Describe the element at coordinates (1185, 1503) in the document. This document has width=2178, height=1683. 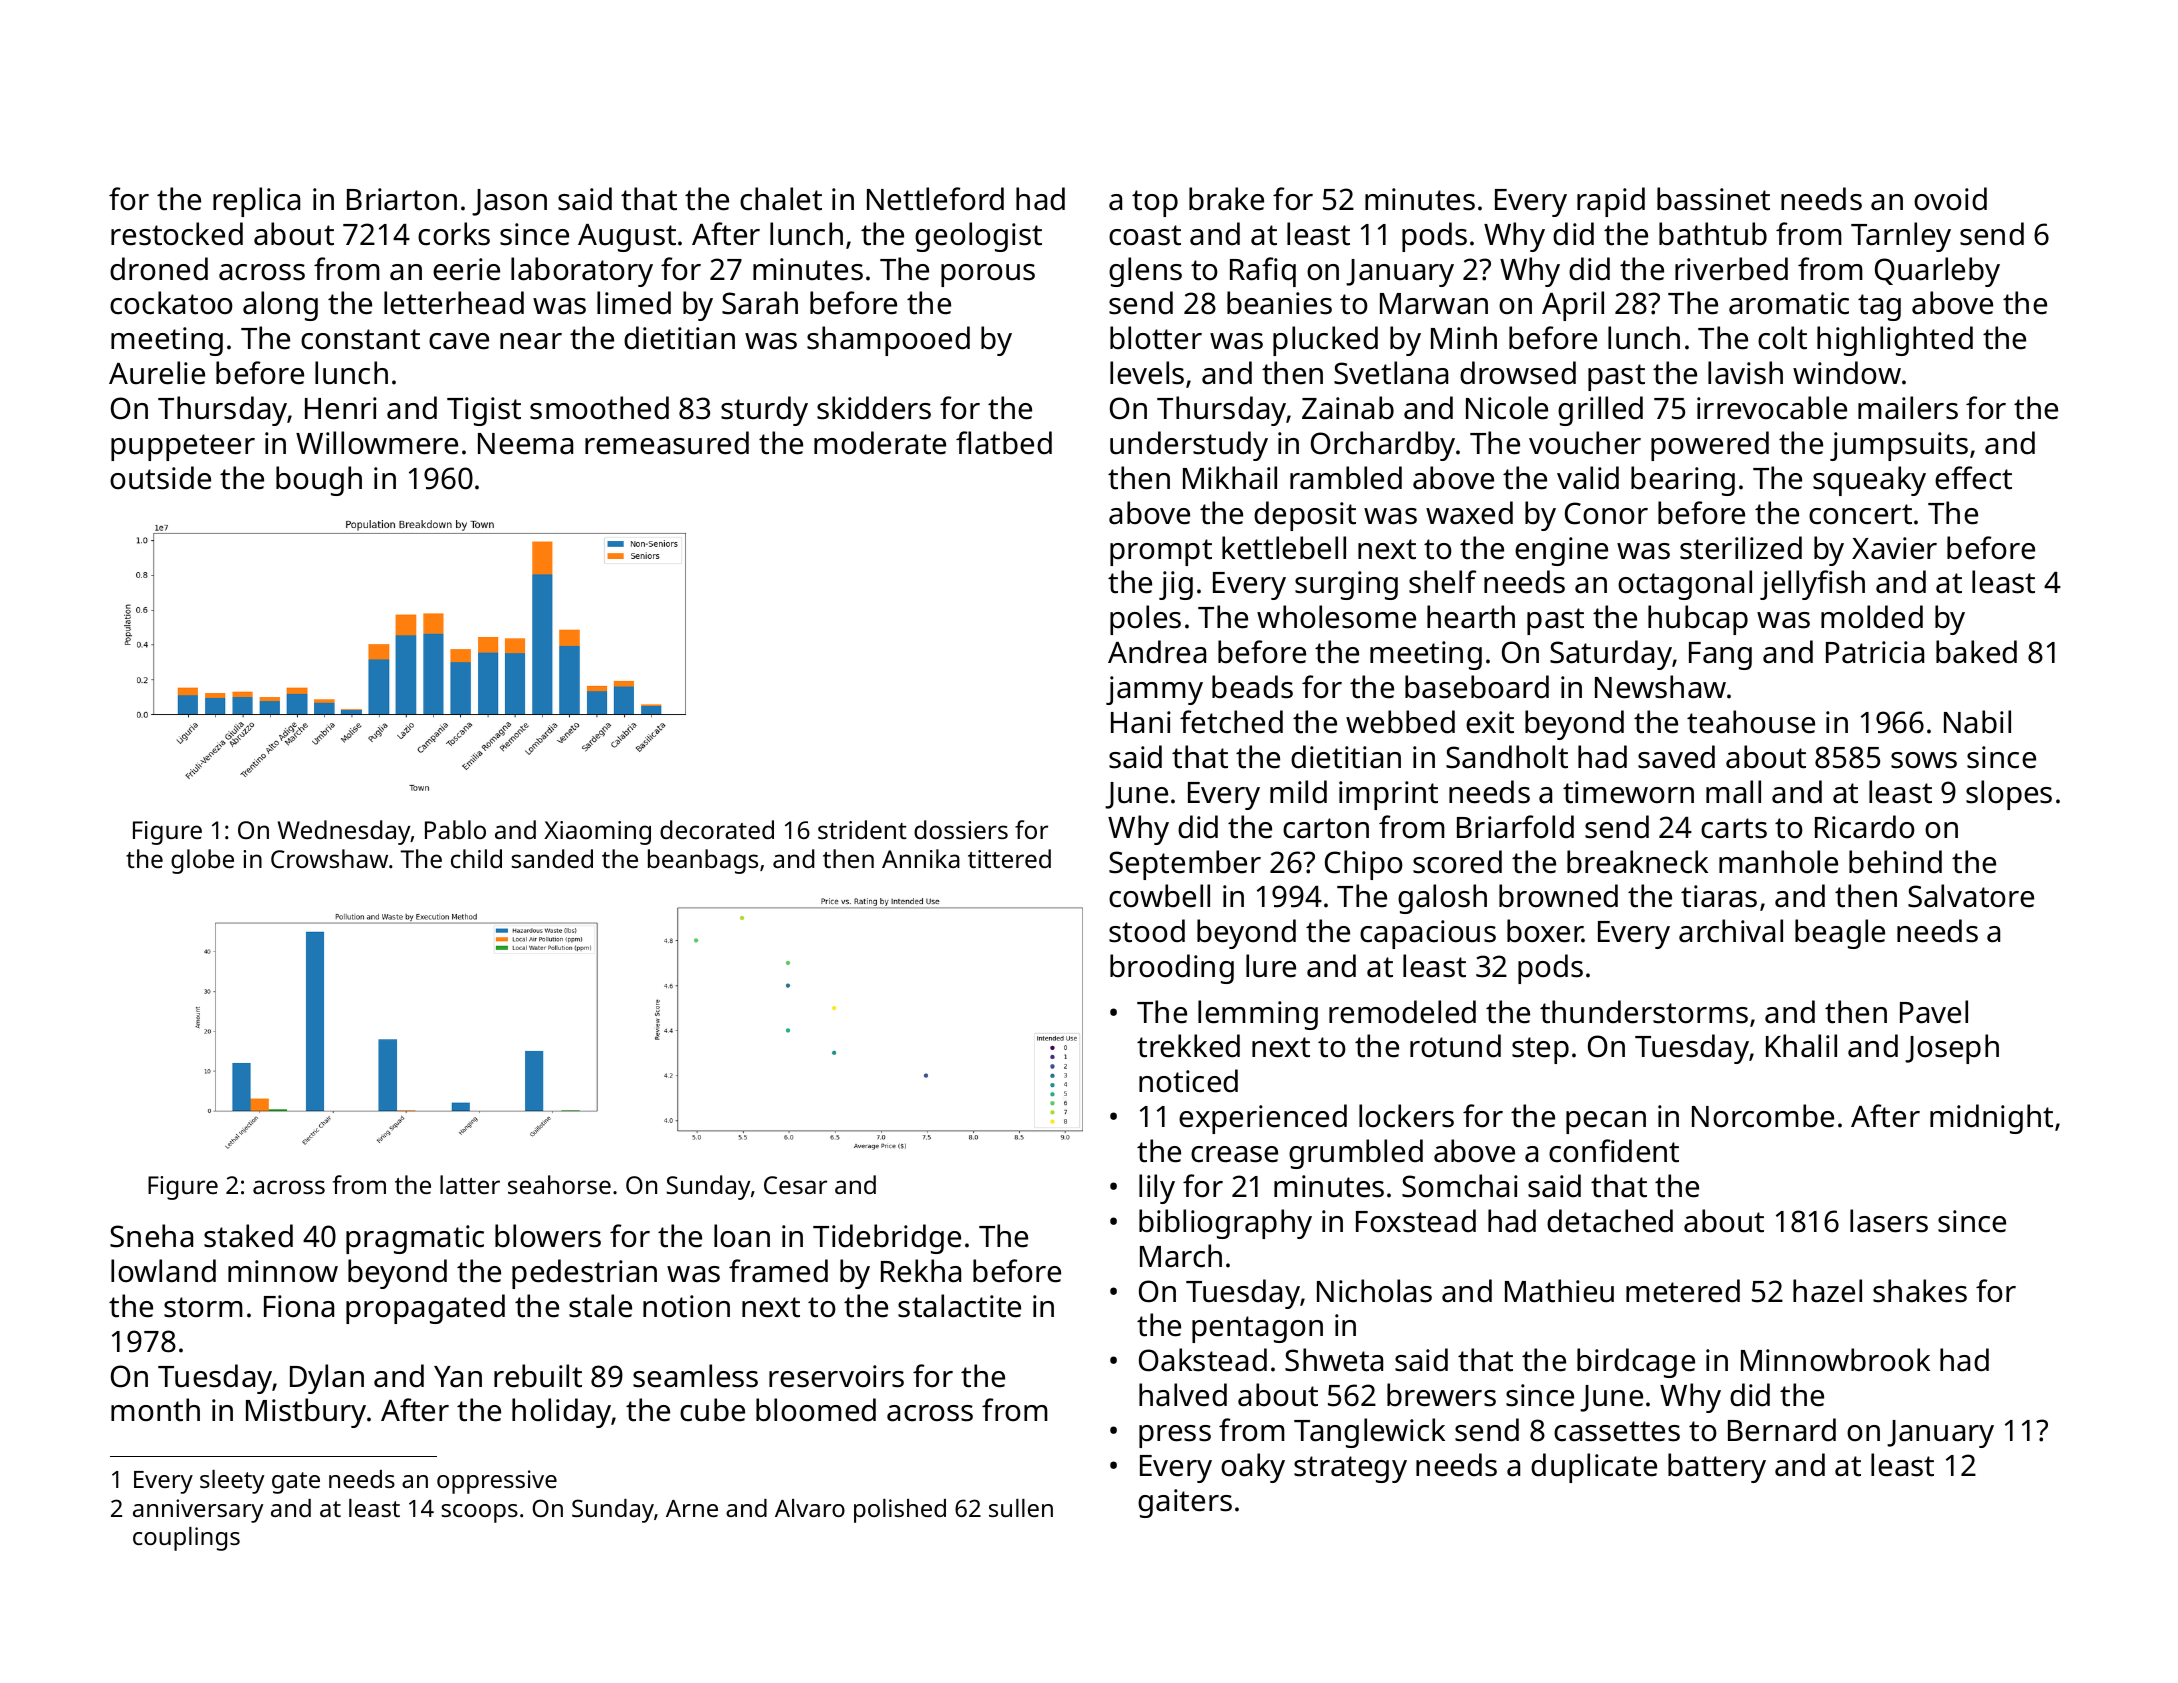
I see `gaiters` at that location.
